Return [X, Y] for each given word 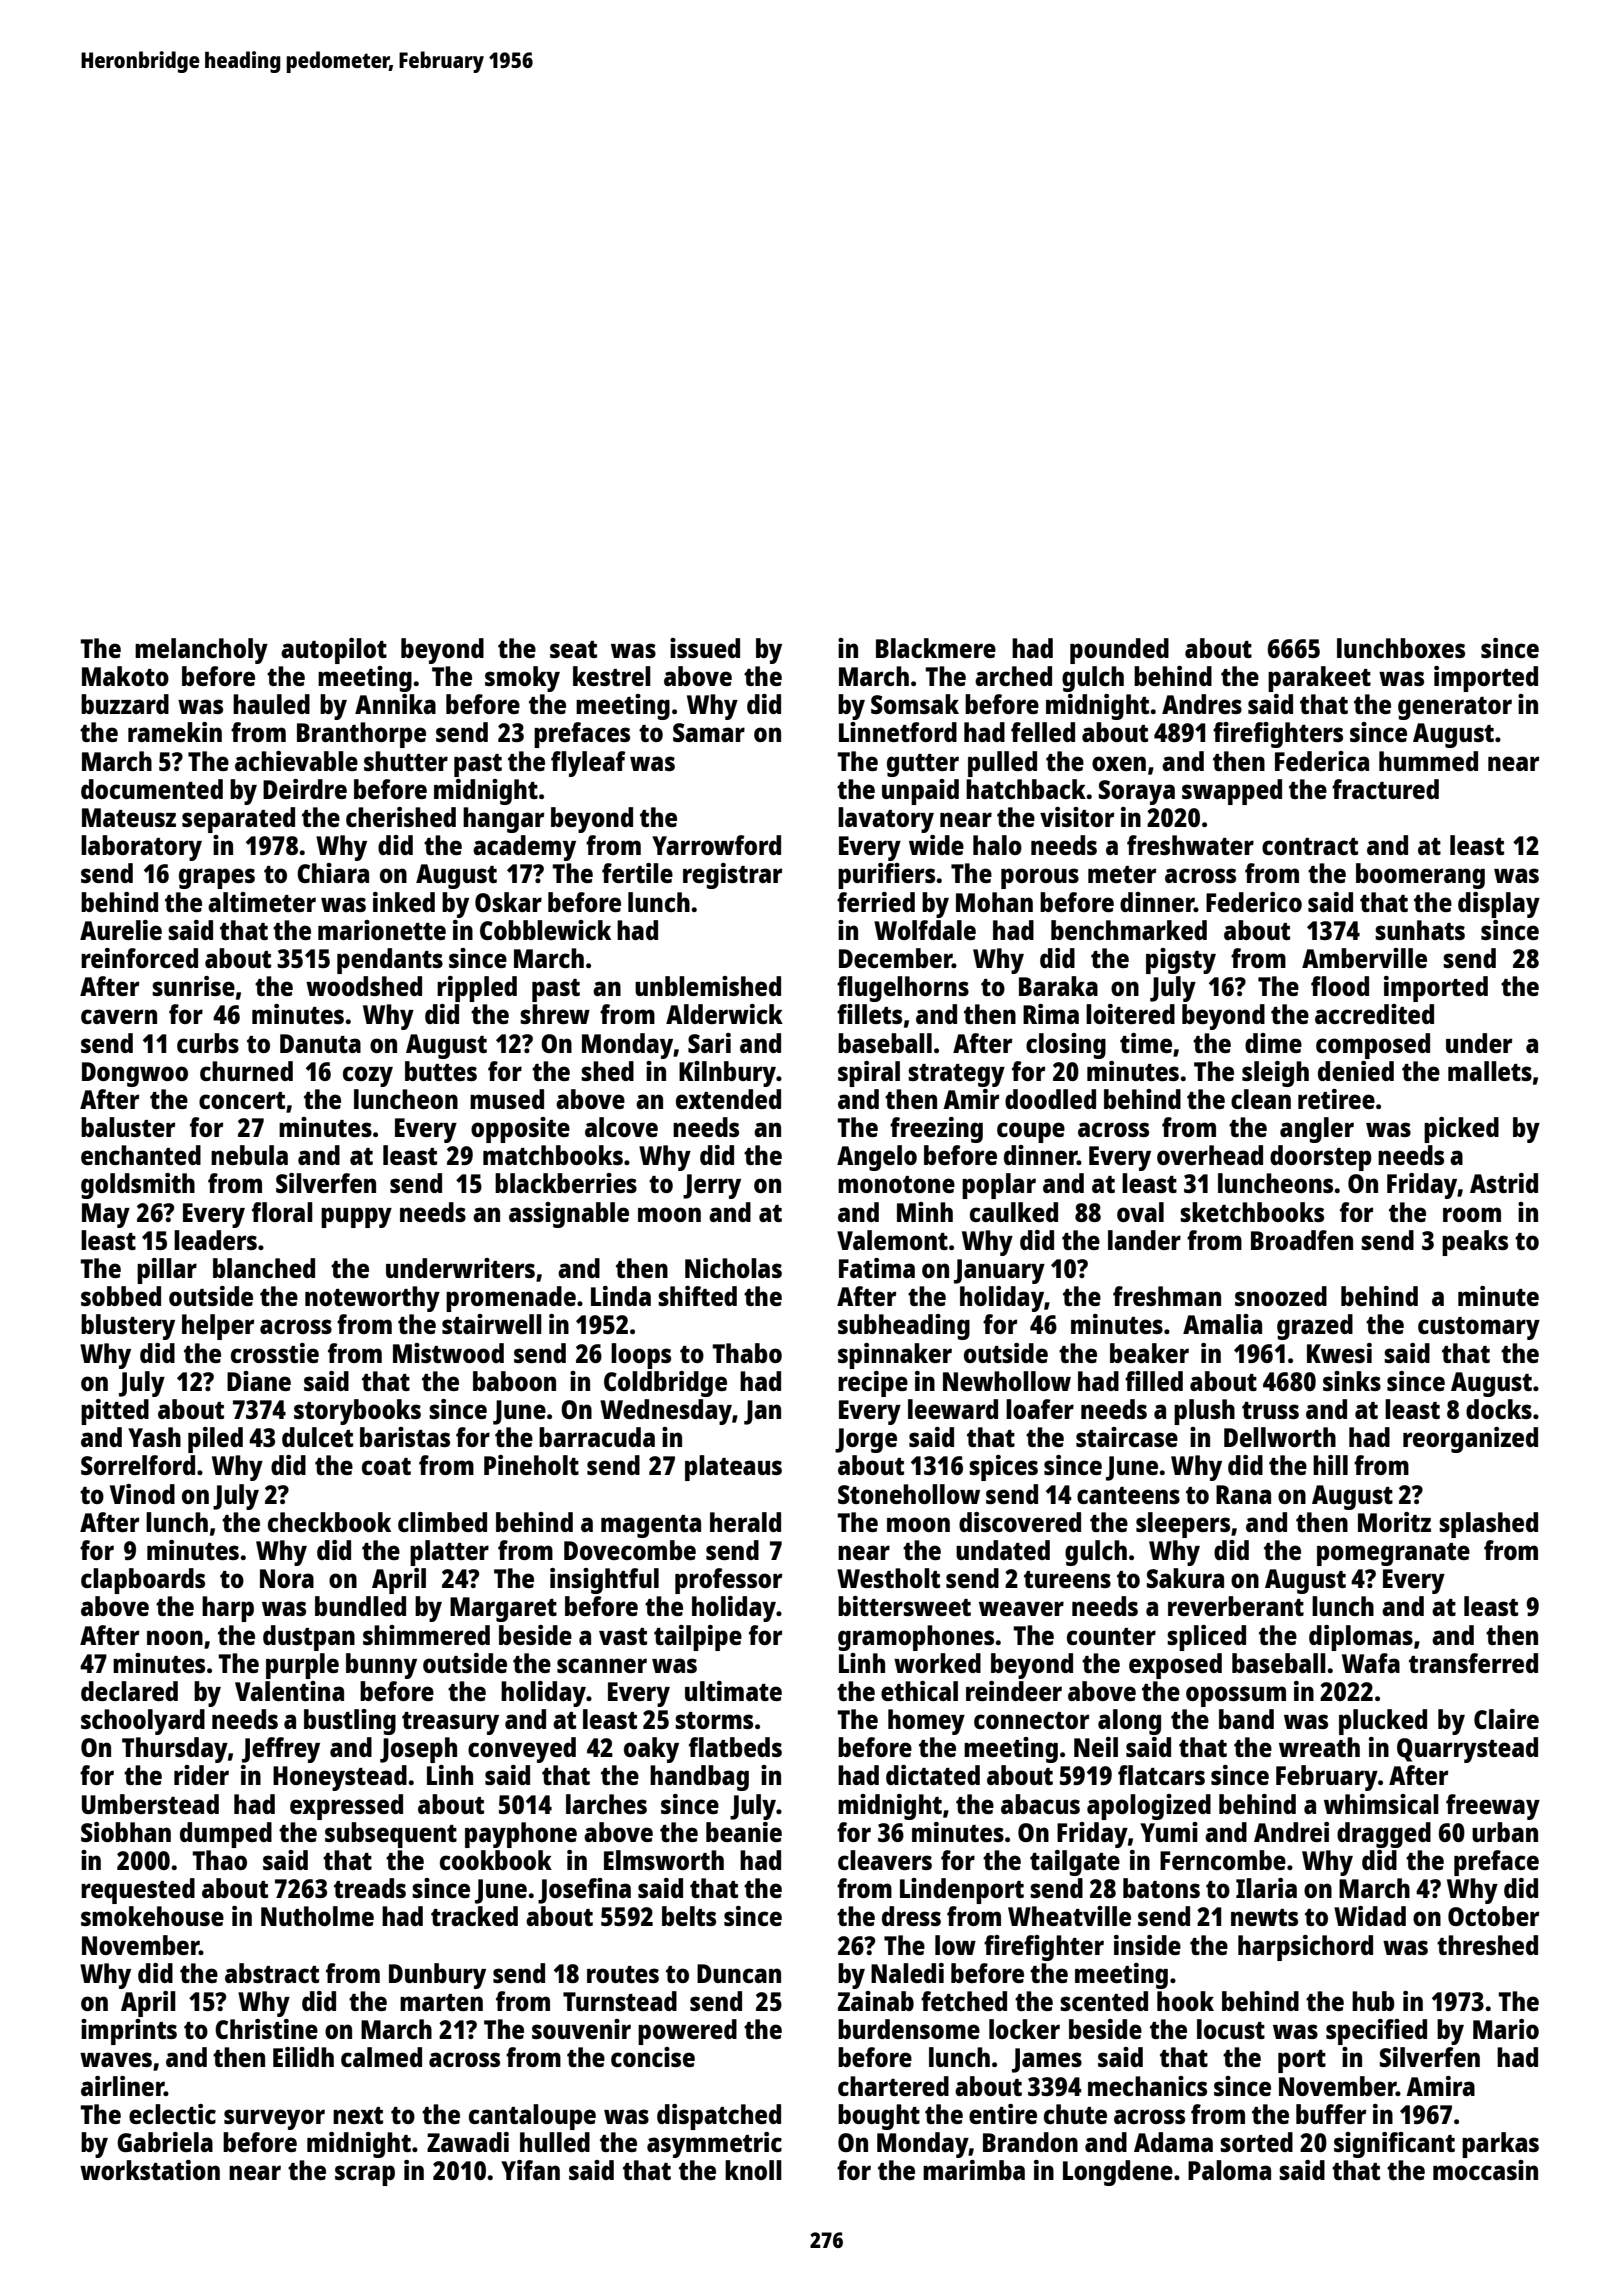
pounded [1119, 651]
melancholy [201, 651]
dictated [933, 1775]
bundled [360, 1606]
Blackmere [936, 648]
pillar [167, 1271]
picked [1461, 1130]
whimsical [1381, 1804]
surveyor [274, 2119]
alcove [621, 1127]
